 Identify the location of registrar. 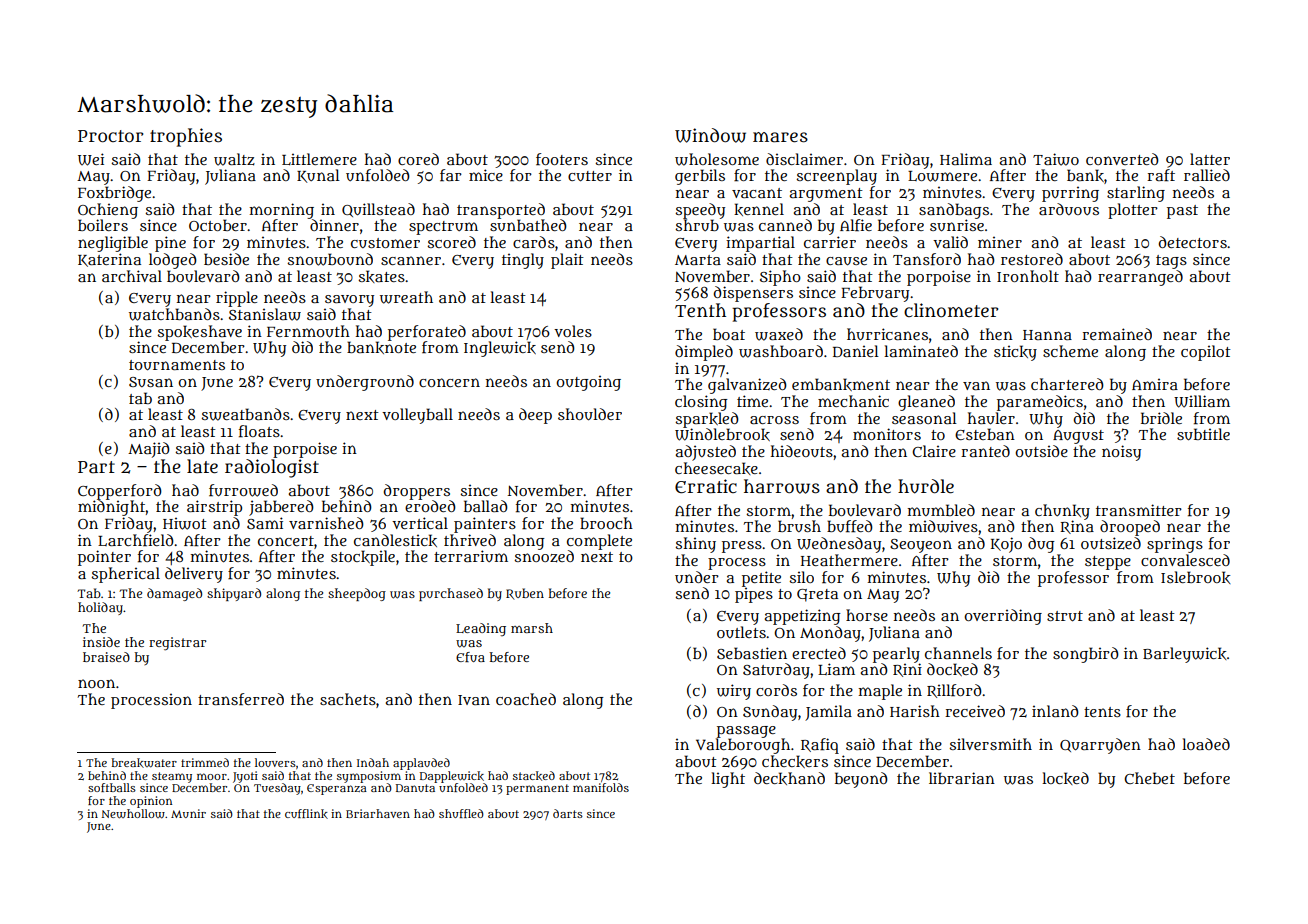
(177, 644).
